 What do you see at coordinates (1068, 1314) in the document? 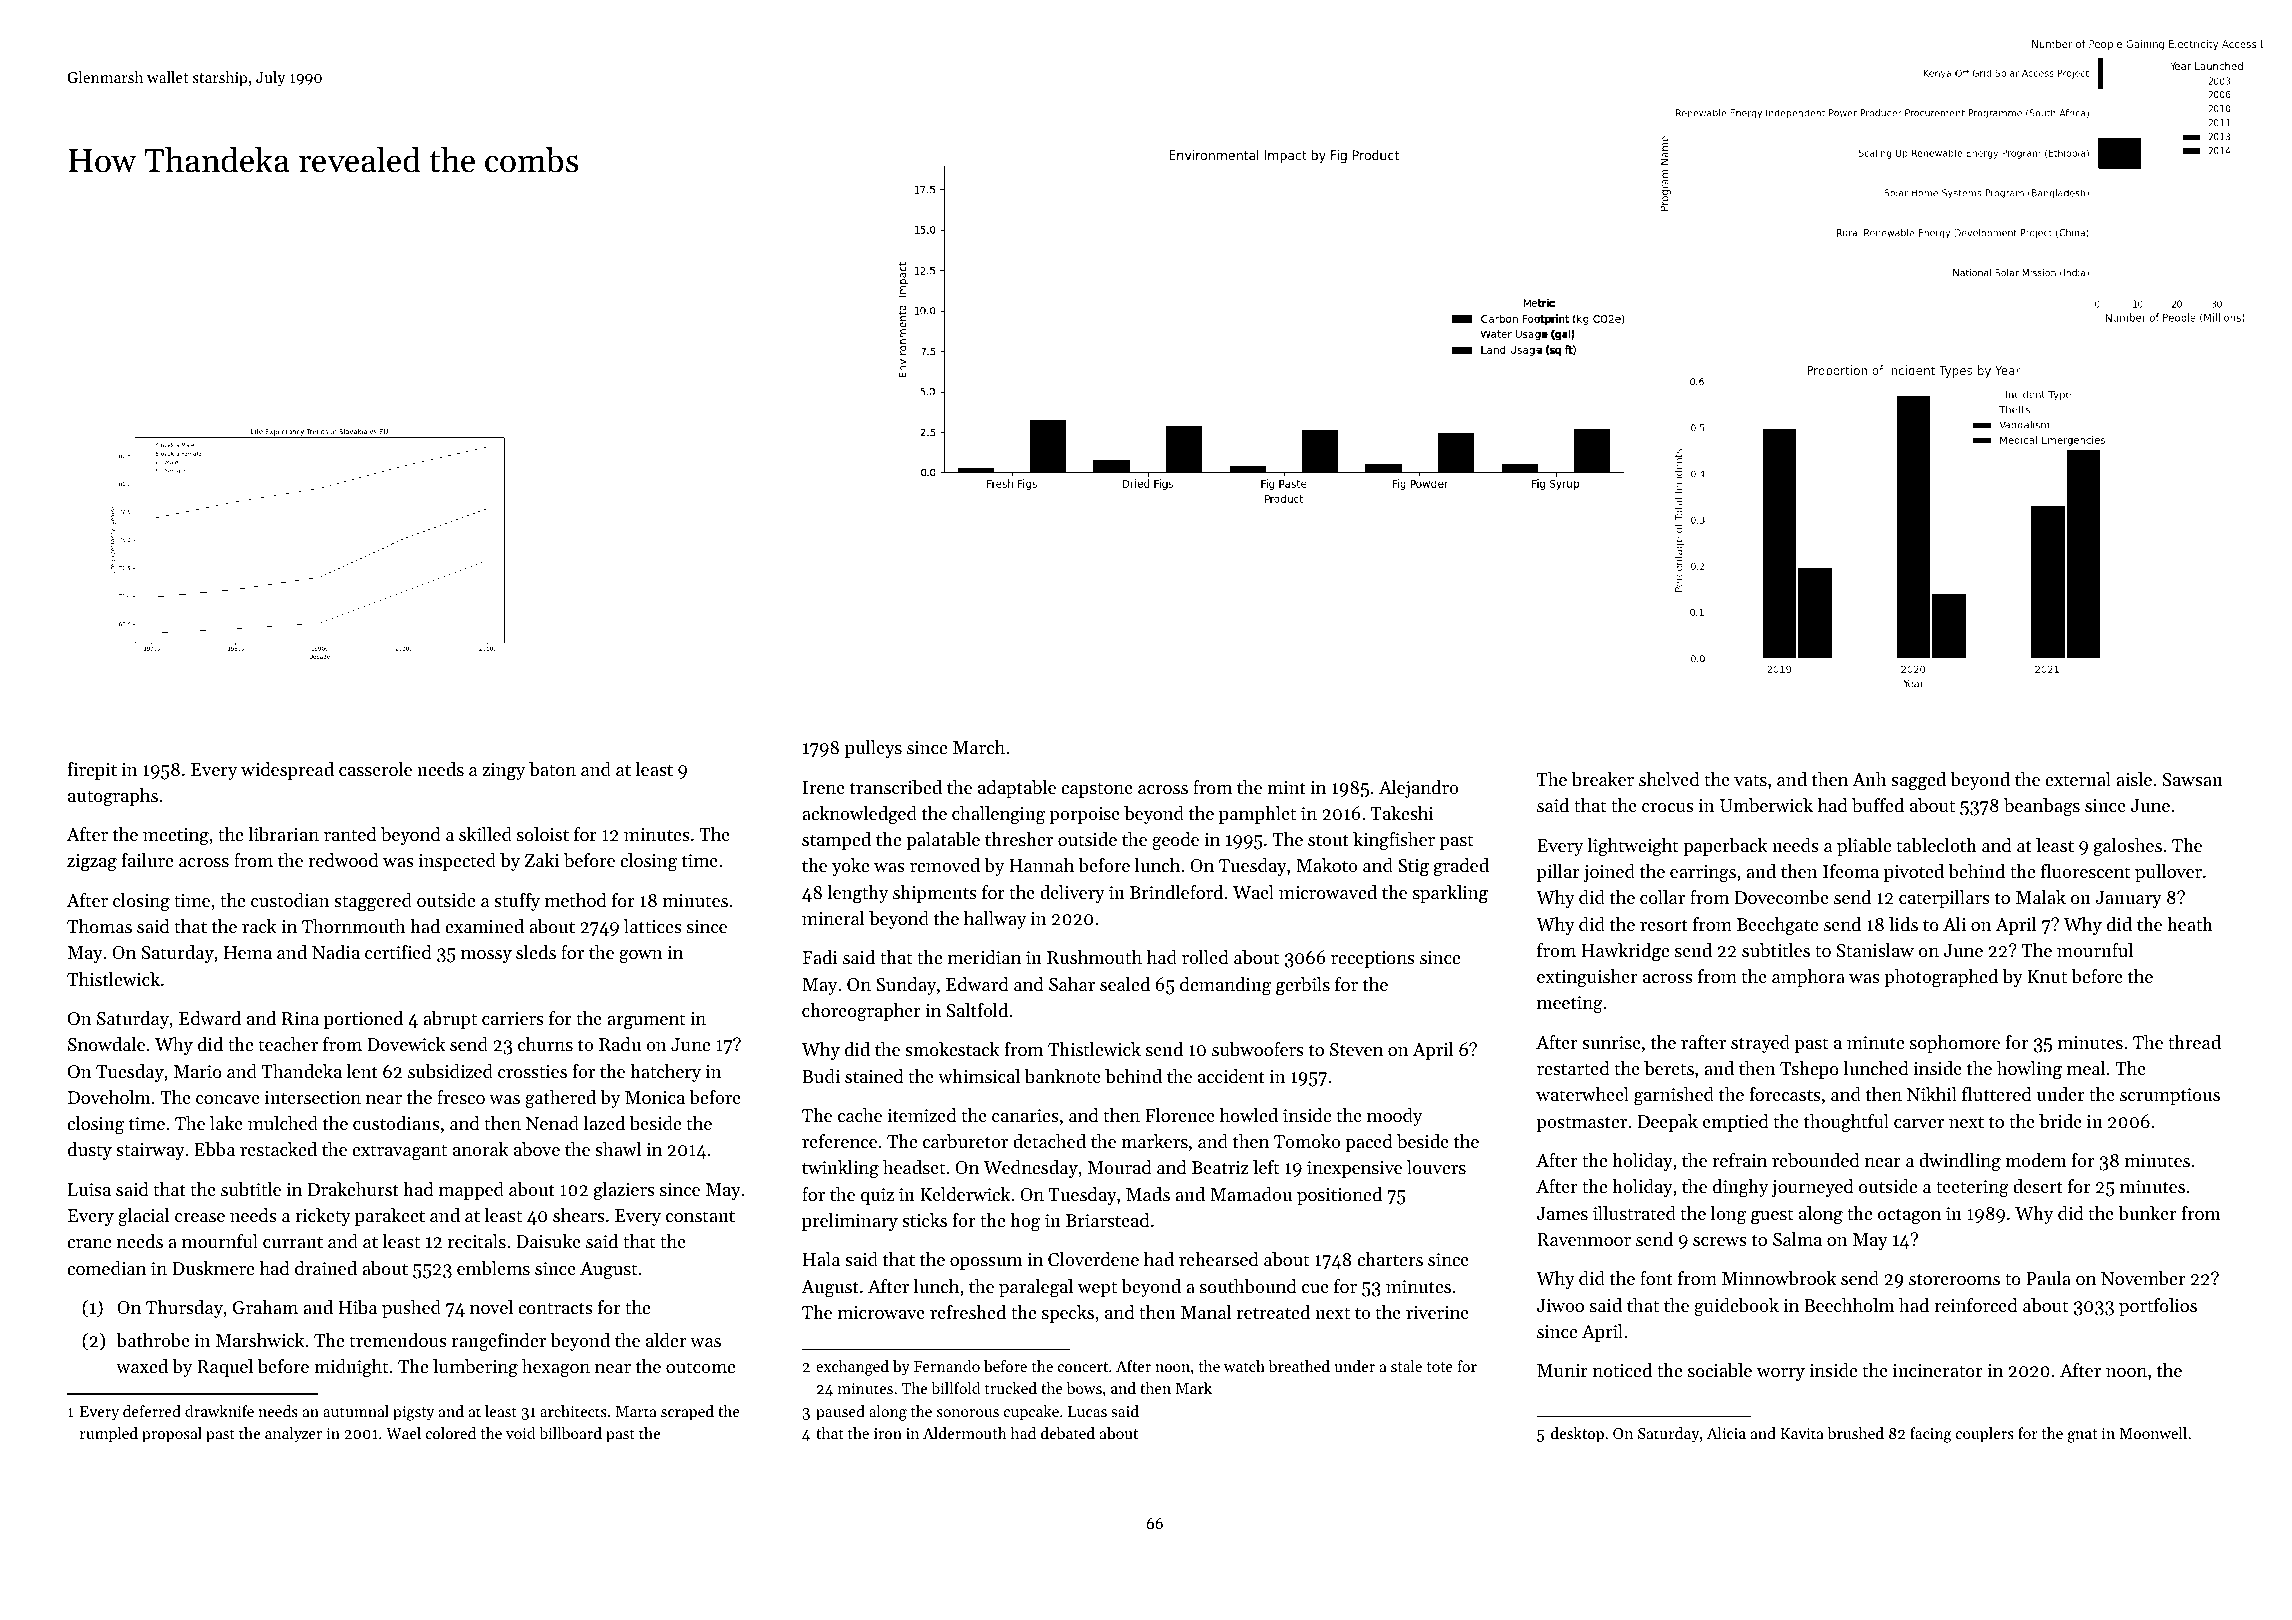
I see `specks` at bounding box center [1068, 1314].
